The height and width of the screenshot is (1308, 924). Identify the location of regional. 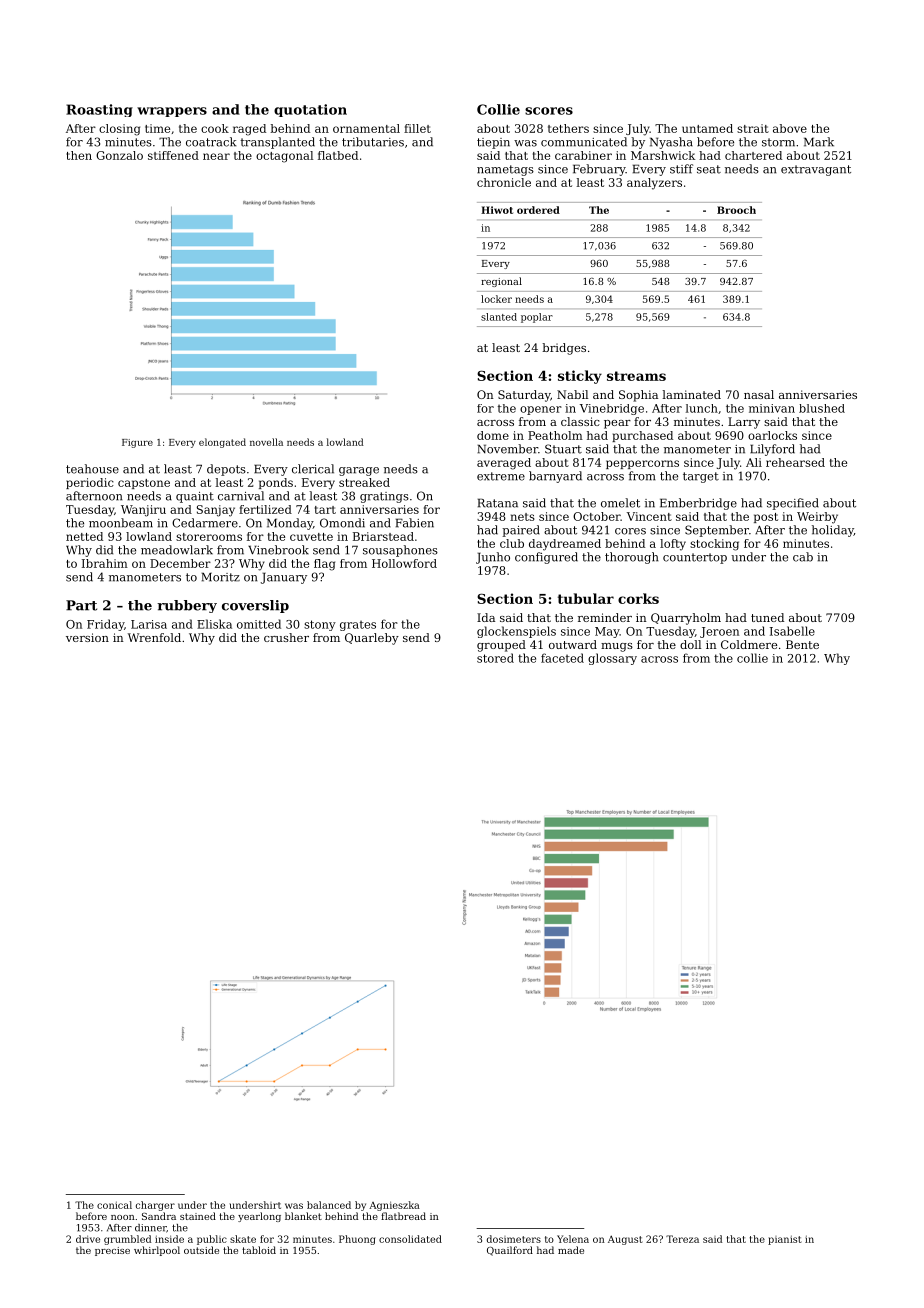
(501, 282).
